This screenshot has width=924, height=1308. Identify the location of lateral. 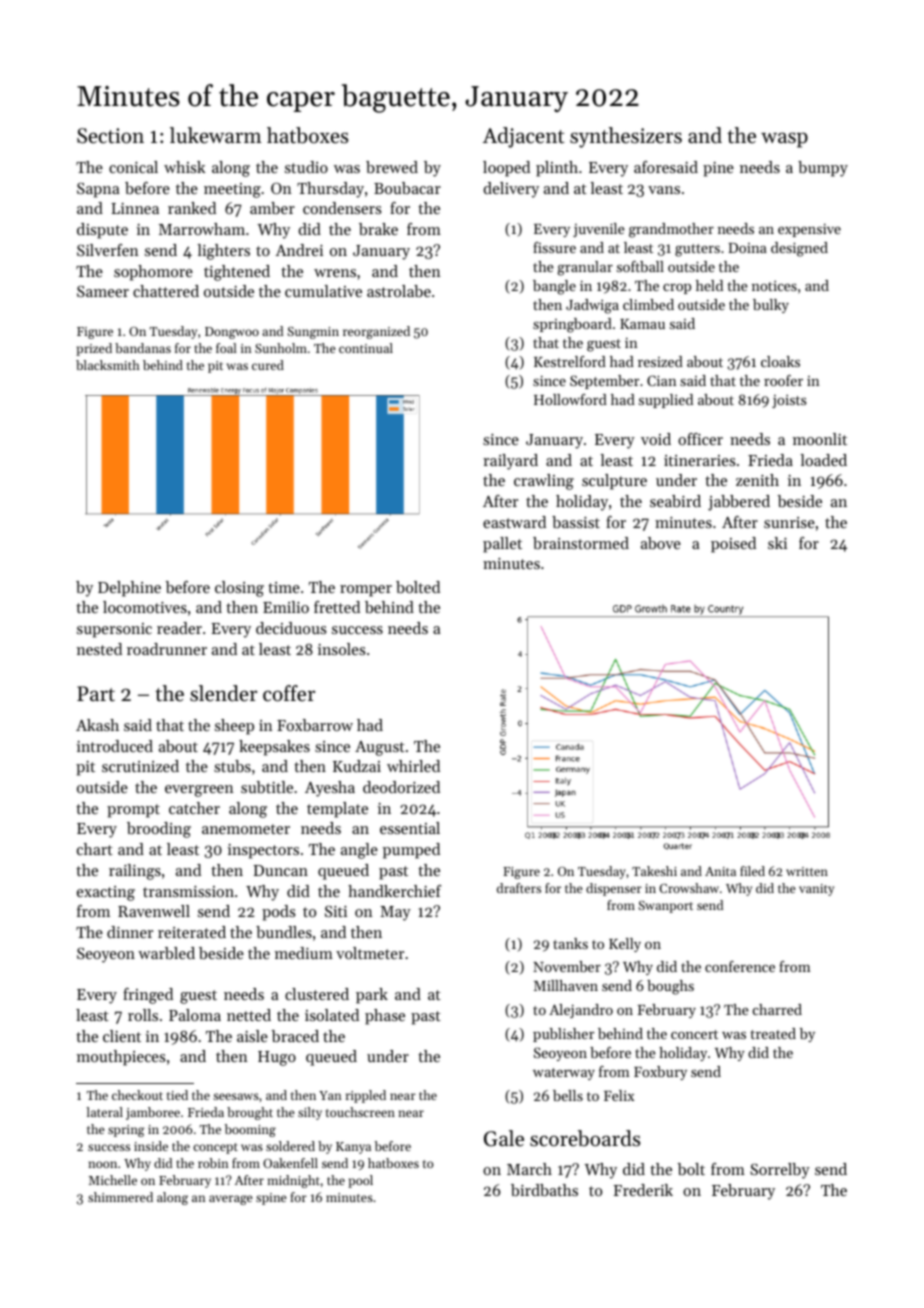
(105, 1112).
